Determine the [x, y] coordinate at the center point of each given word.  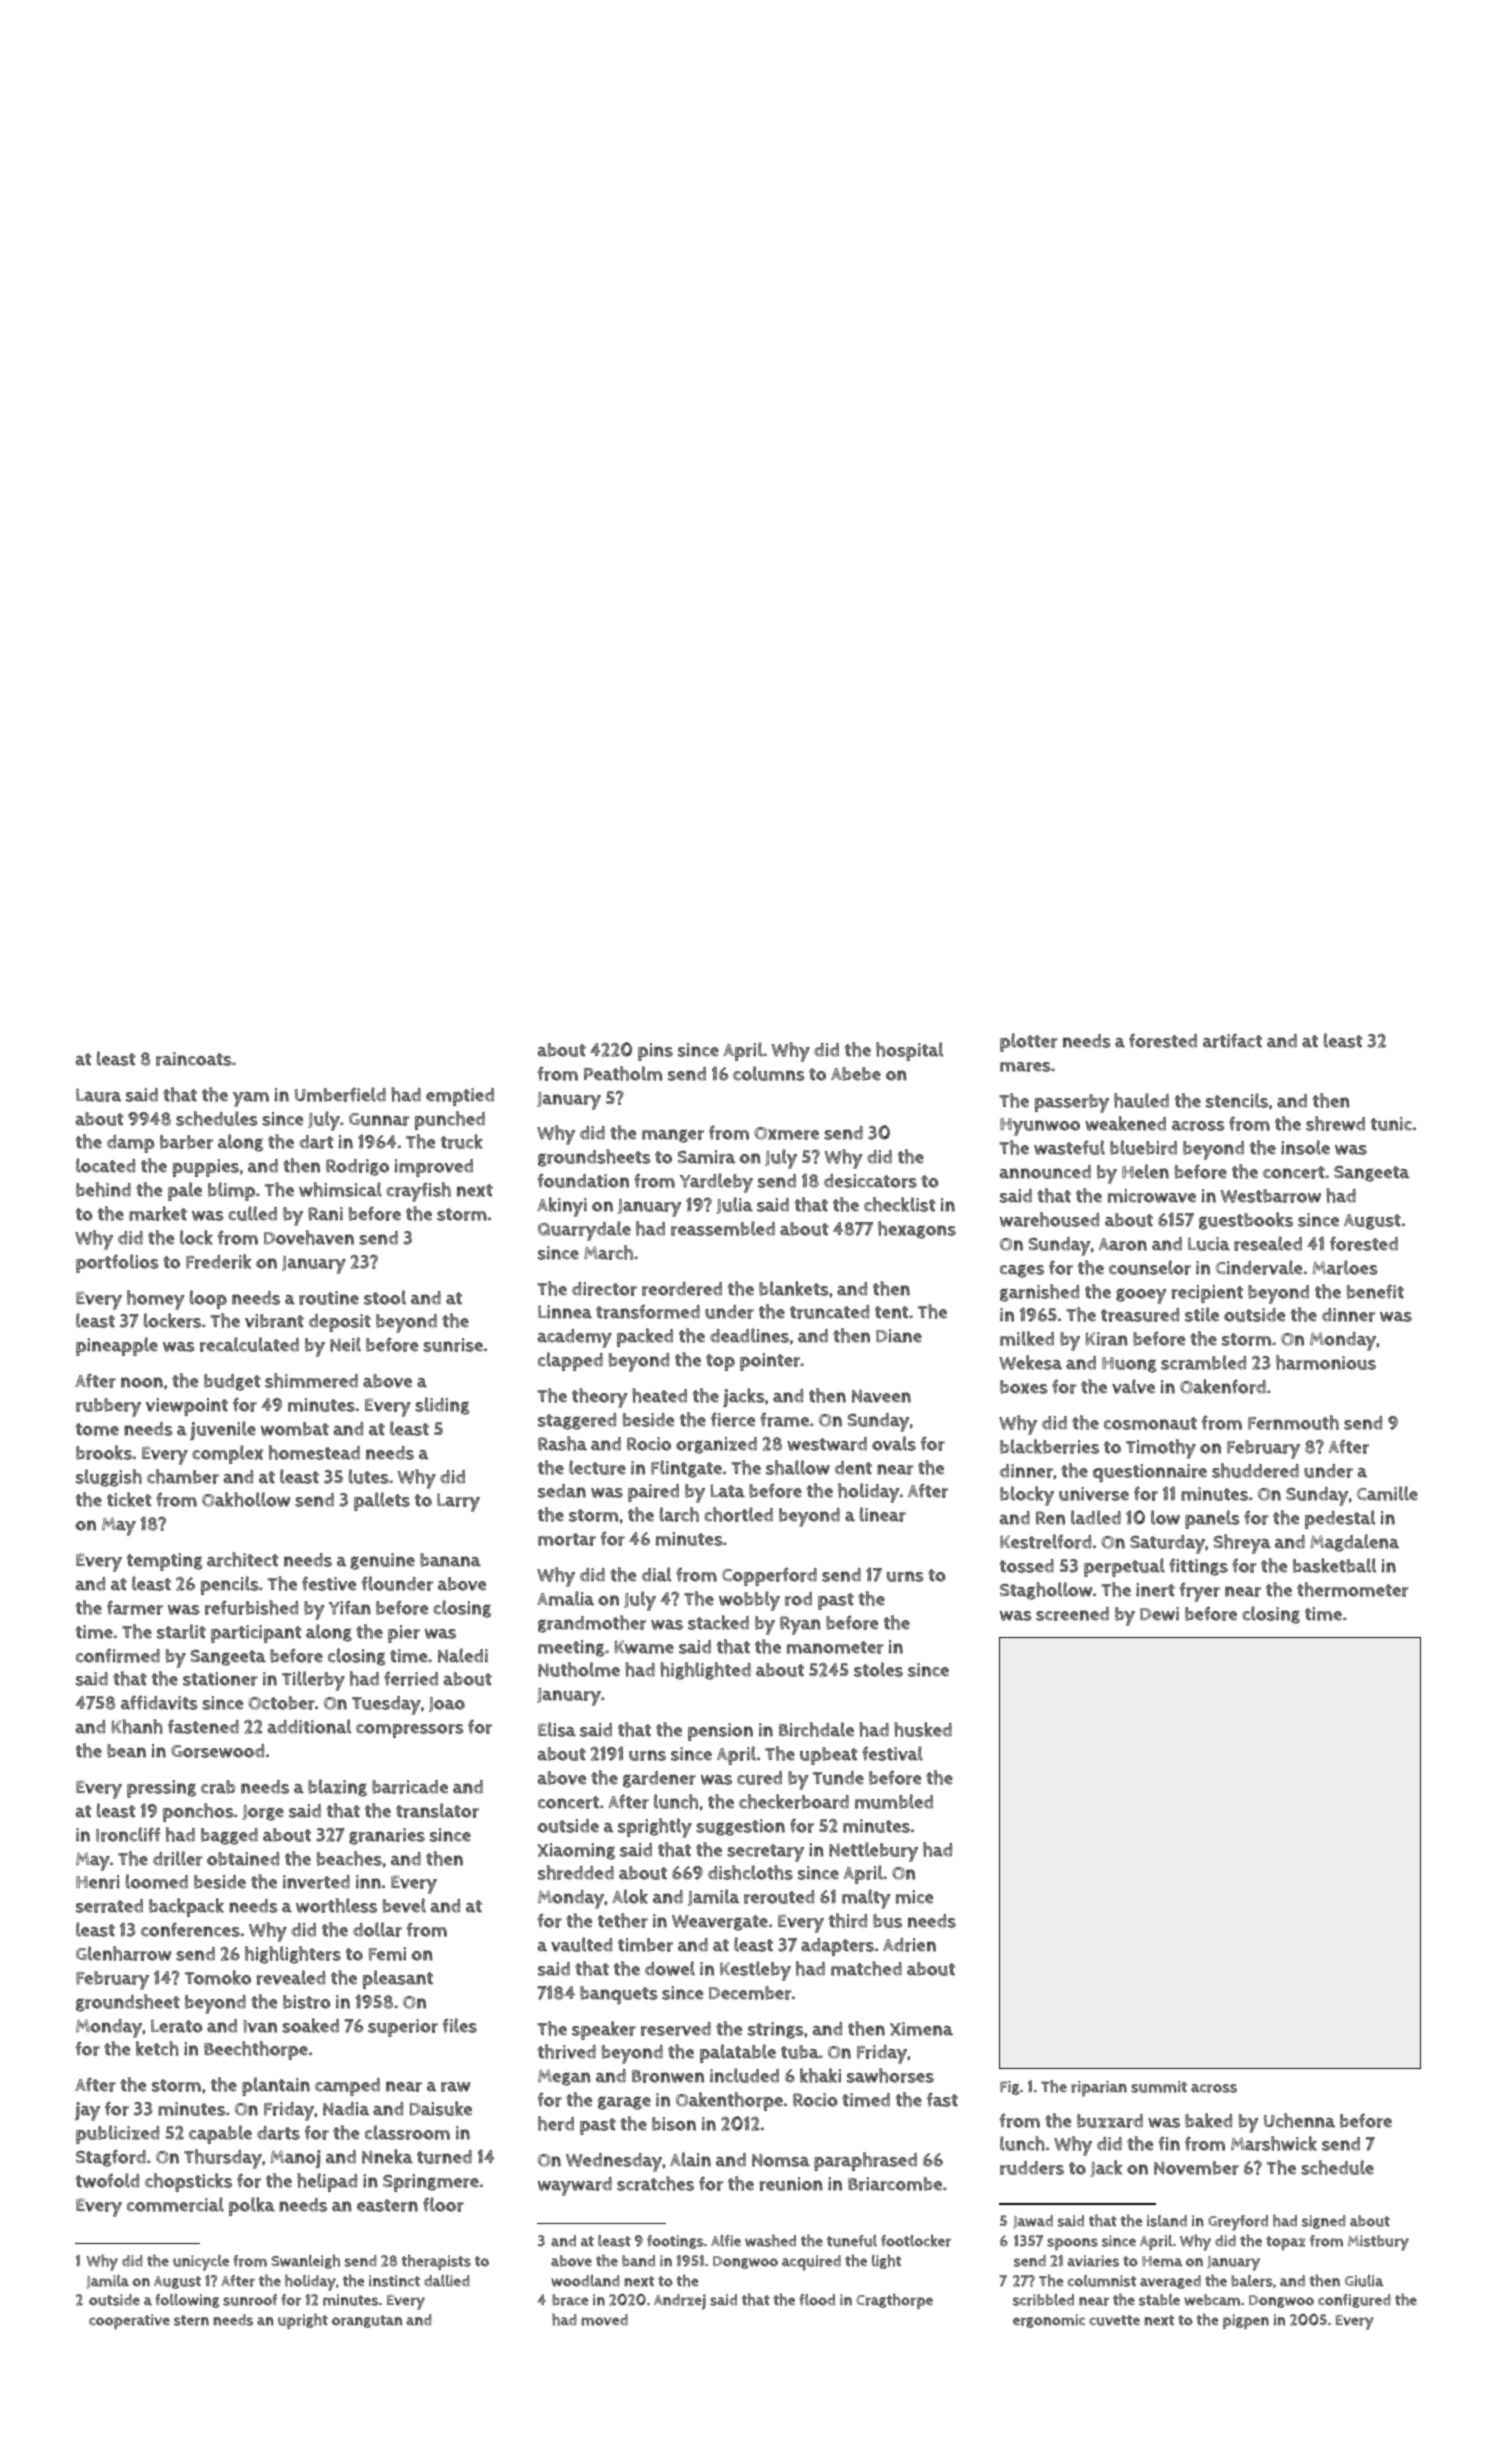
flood [817, 2300]
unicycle [201, 2263]
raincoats [194, 1059]
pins [655, 1052]
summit [1159, 2087]
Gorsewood [217, 1751]
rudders [1032, 2168]
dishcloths [750, 1872]
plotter [1029, 1042]
